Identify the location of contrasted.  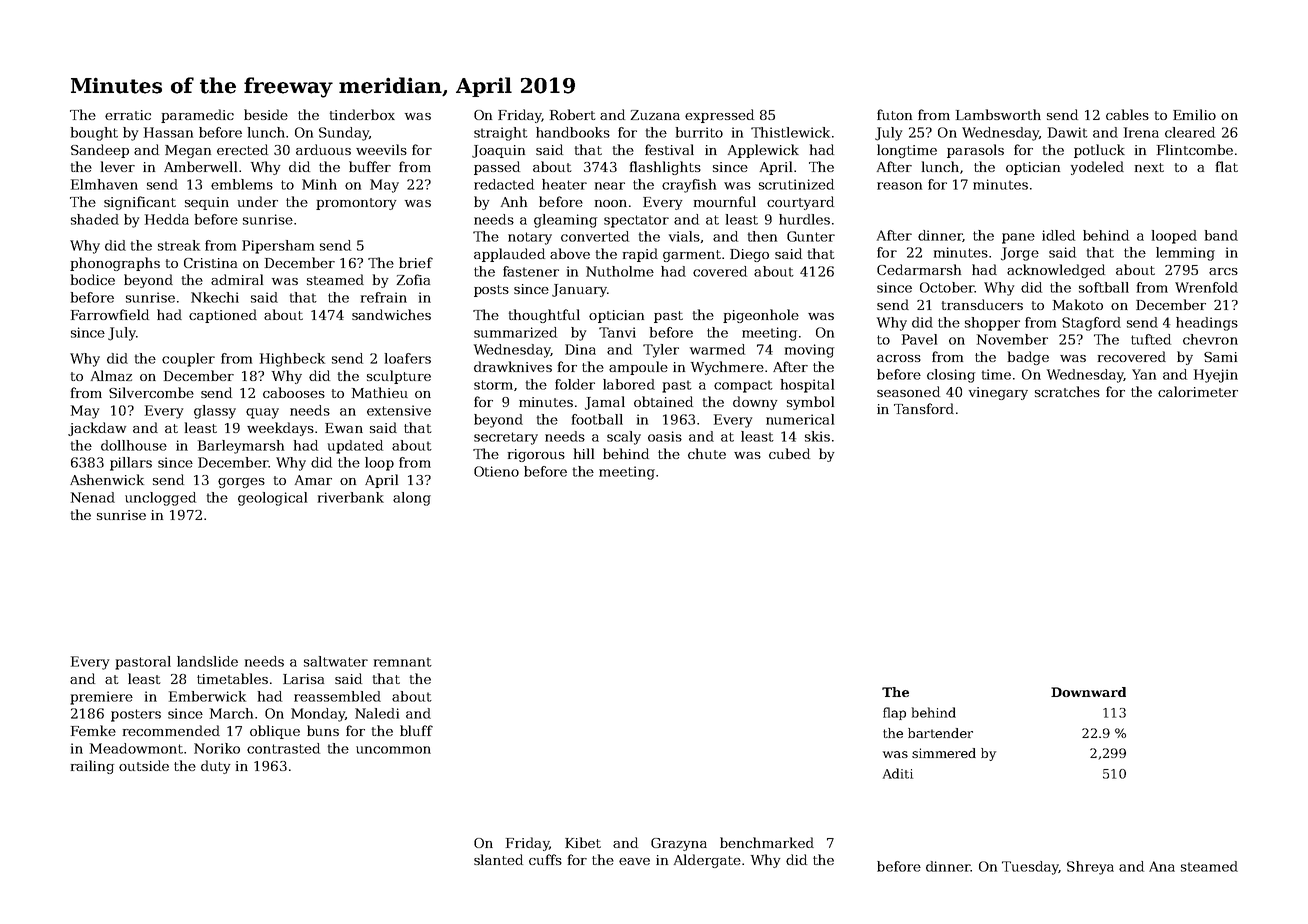
(283, 748).
